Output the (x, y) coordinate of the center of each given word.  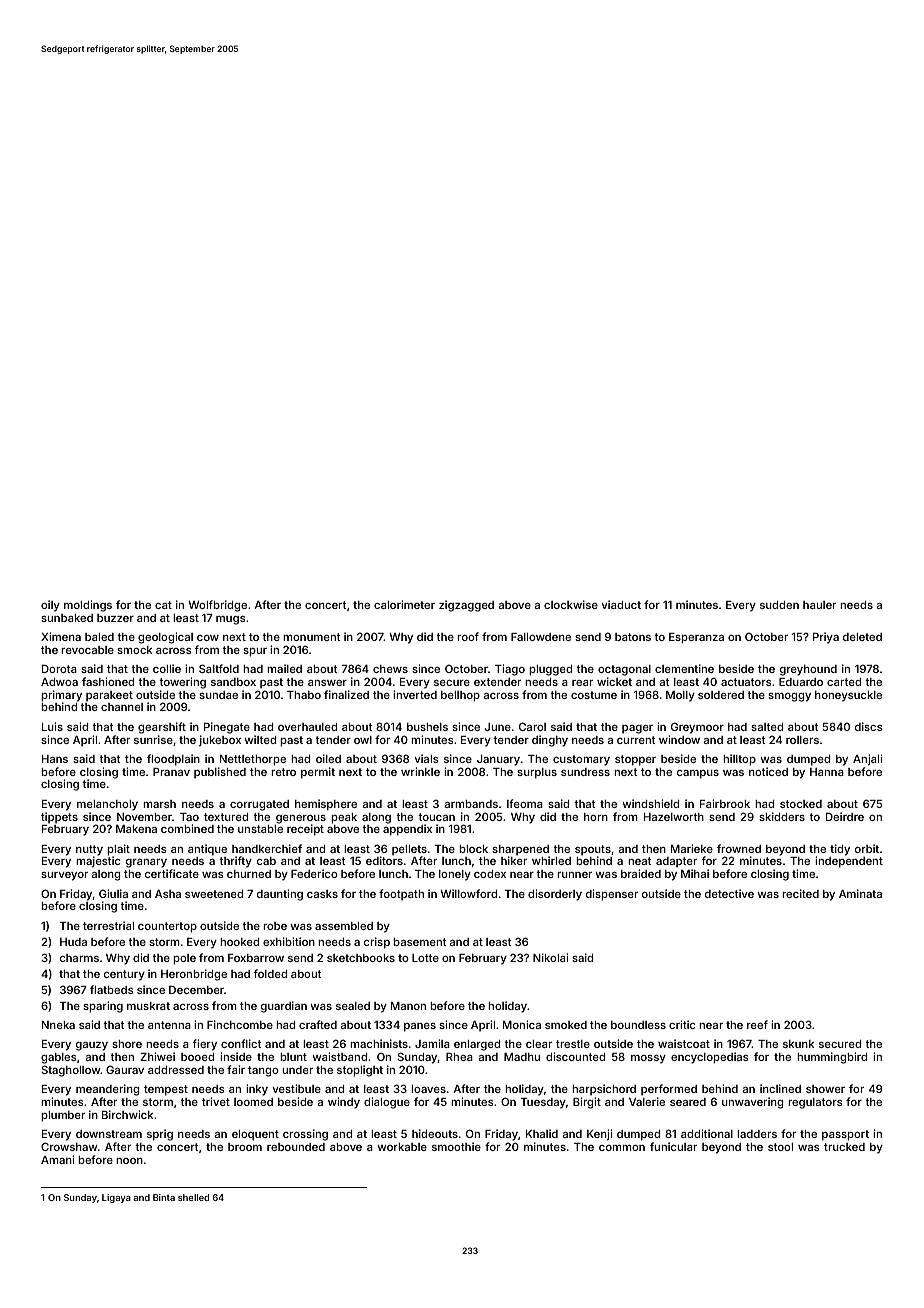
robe (275, 926)
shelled (193, 1197)
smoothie (456, 1146)
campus (698, 774)
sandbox (233, 682)
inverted (415, 694)
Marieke (692, 848)
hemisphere (326, 805)
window (679, 739)
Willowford (468, 893)
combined (187, 828)
